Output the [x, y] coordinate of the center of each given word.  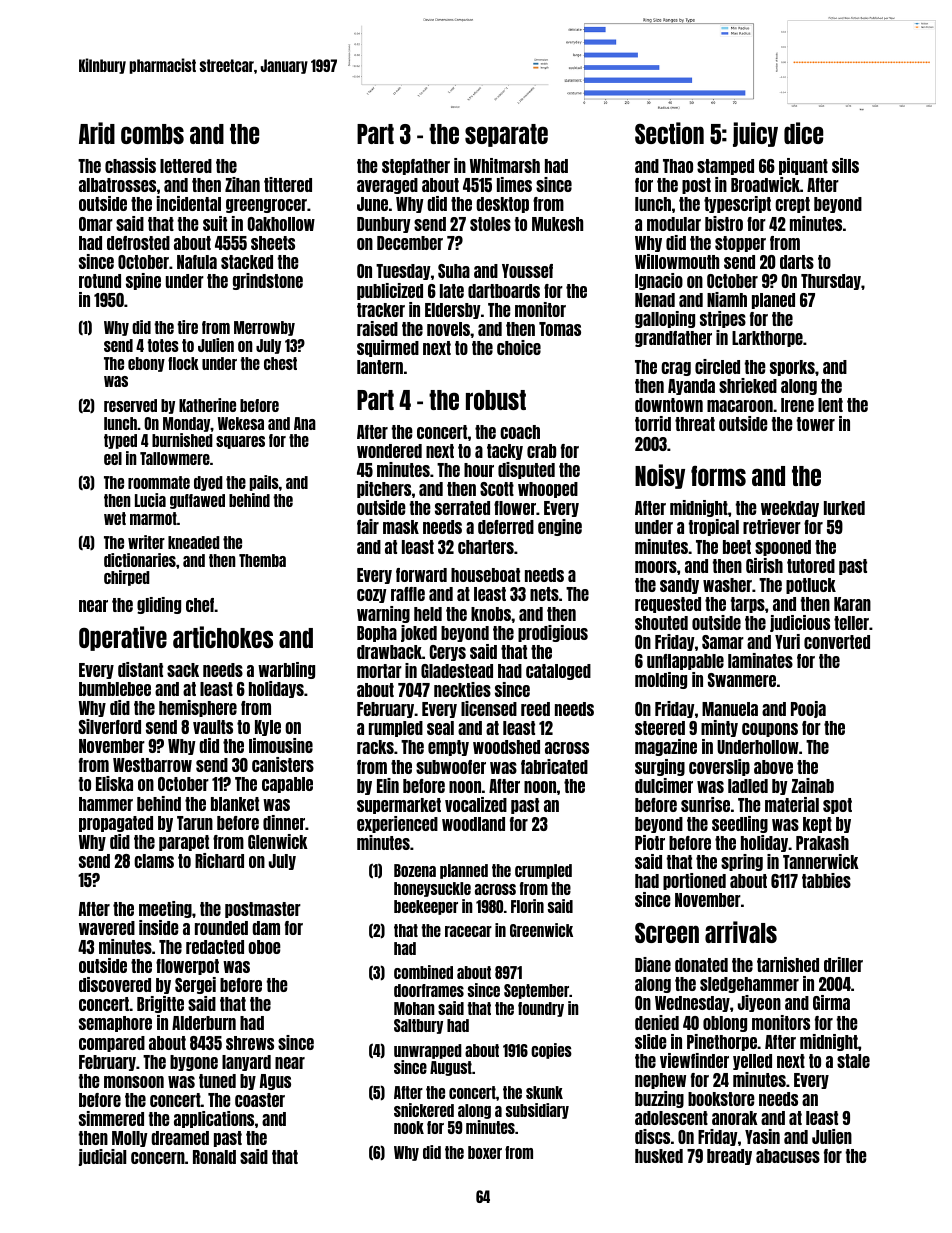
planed [773, 301]
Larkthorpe [767, 339]
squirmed [388, 348]
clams [154, 861]
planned [464, 871]
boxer [485, 1152]
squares [240, 442]
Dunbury [384, 225]
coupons [770, 730]
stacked [247, 262]
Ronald [214, 1157]
